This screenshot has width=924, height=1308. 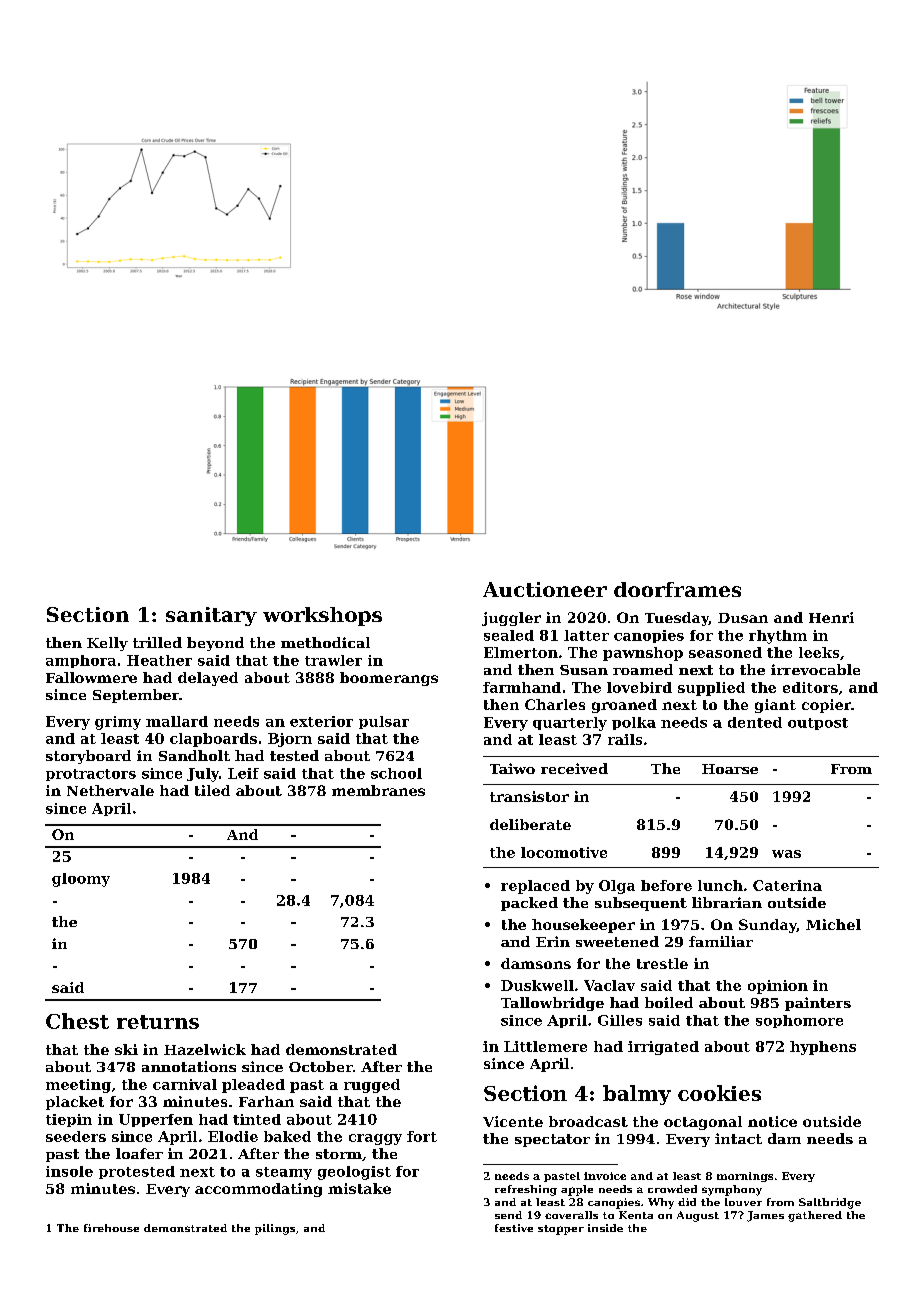 I want to click on Chest, so click(x=77, y=1021).
